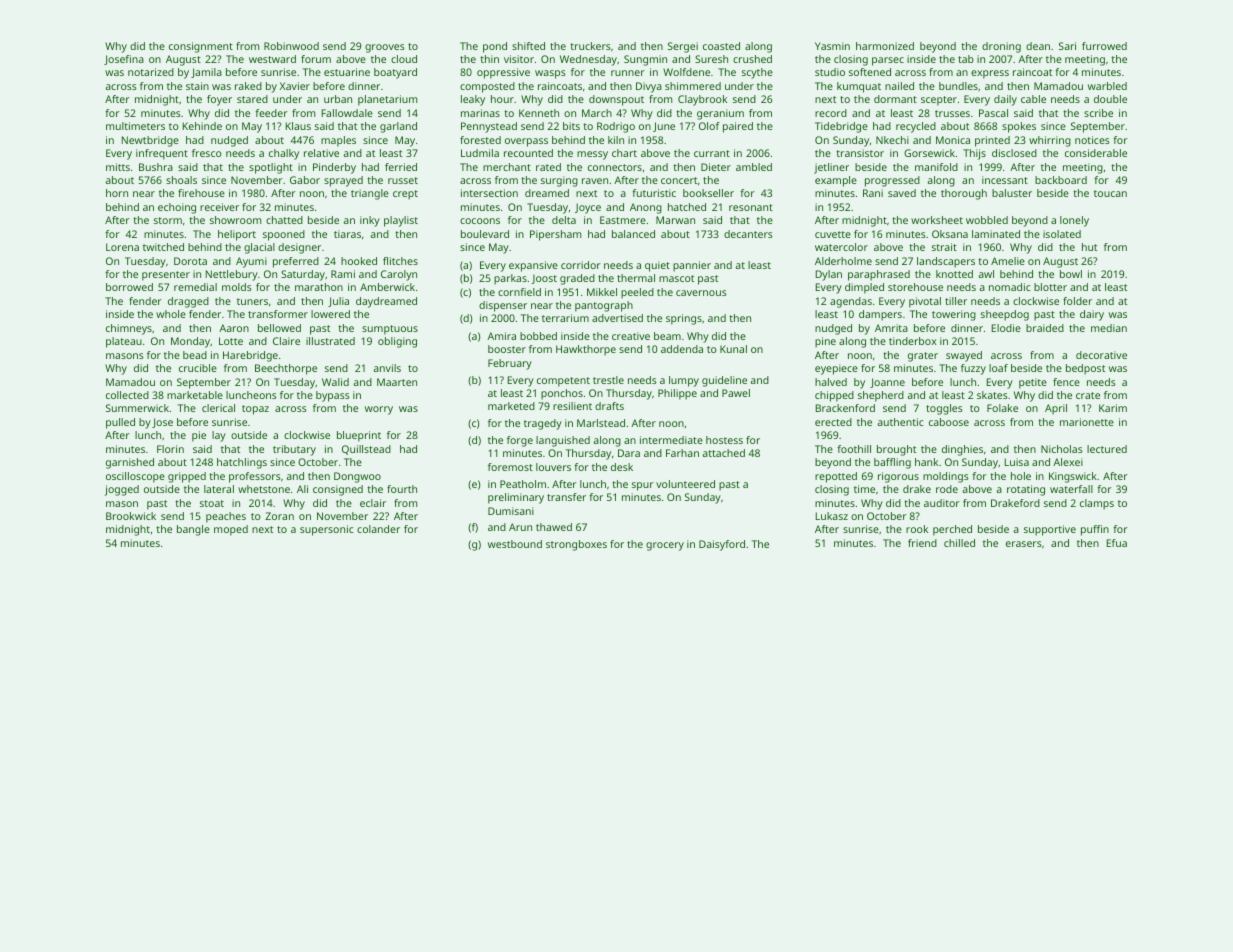 This screenshot has width=1233, height=952. Describe the element at coordinates (936, 167) in the screenshot. I see `manifold` at that location.
